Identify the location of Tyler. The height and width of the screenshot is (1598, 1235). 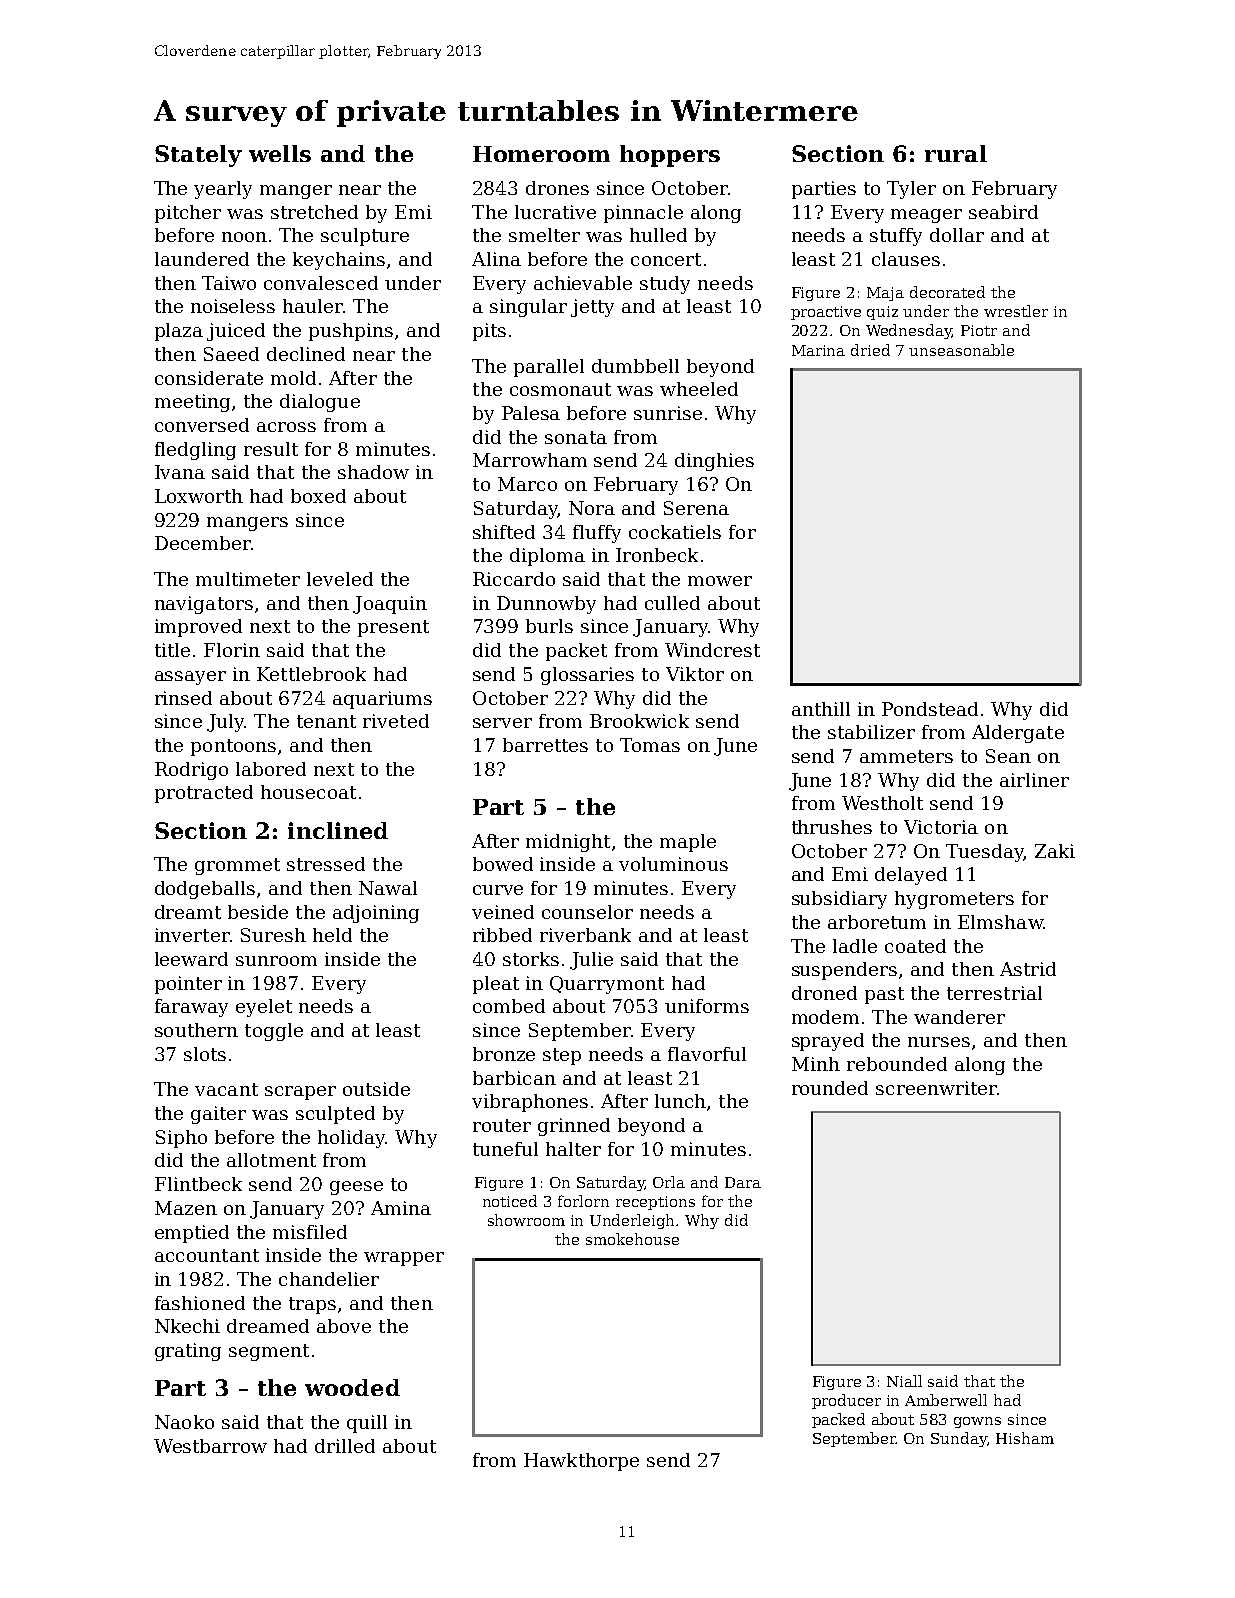
(911, 190).
